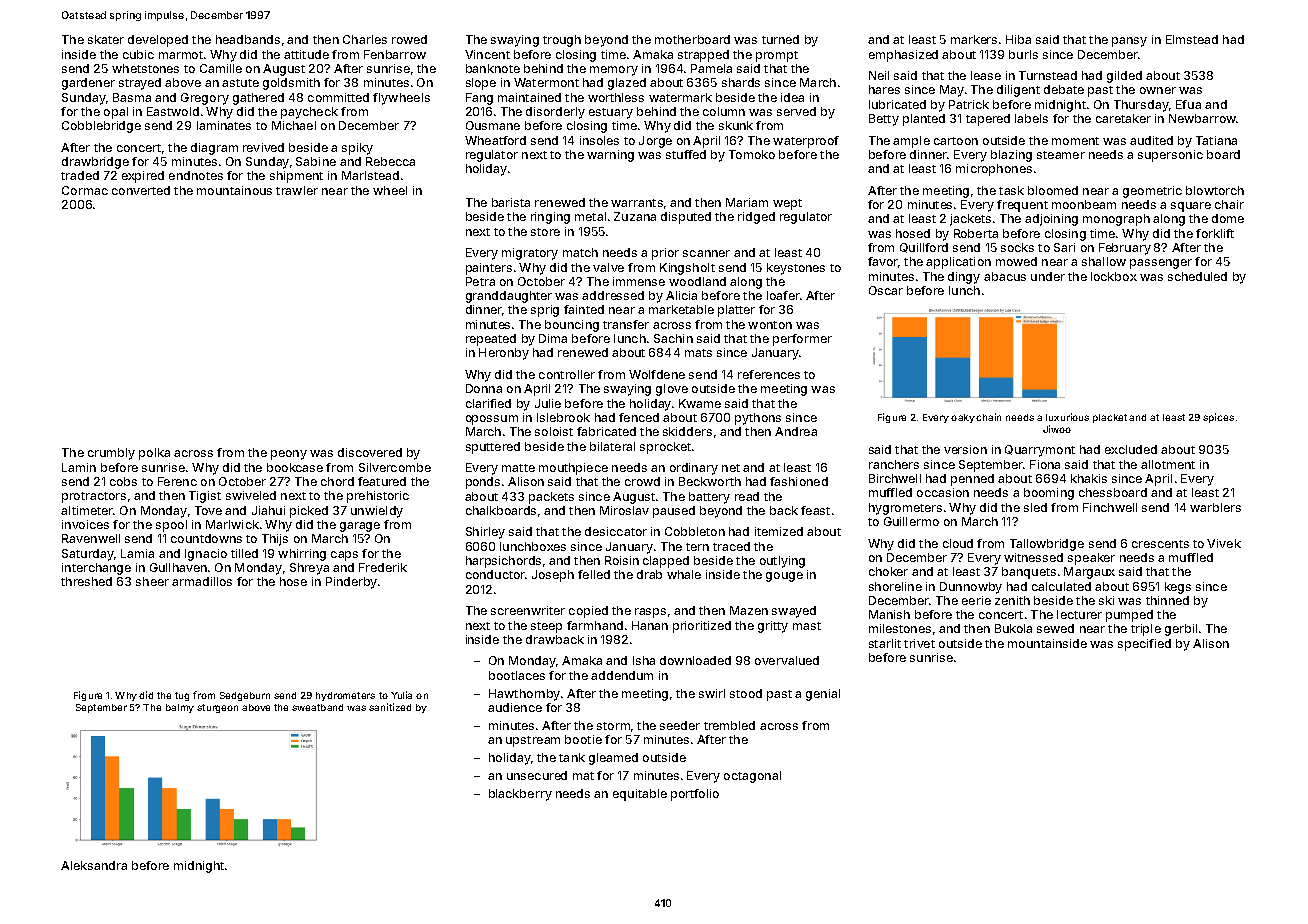 This screenshot has height=924, width=1308. What do you see at coordinates (1188, 104) in the screenshot?
I see `Efua` at bounding box center [1188, 104].
